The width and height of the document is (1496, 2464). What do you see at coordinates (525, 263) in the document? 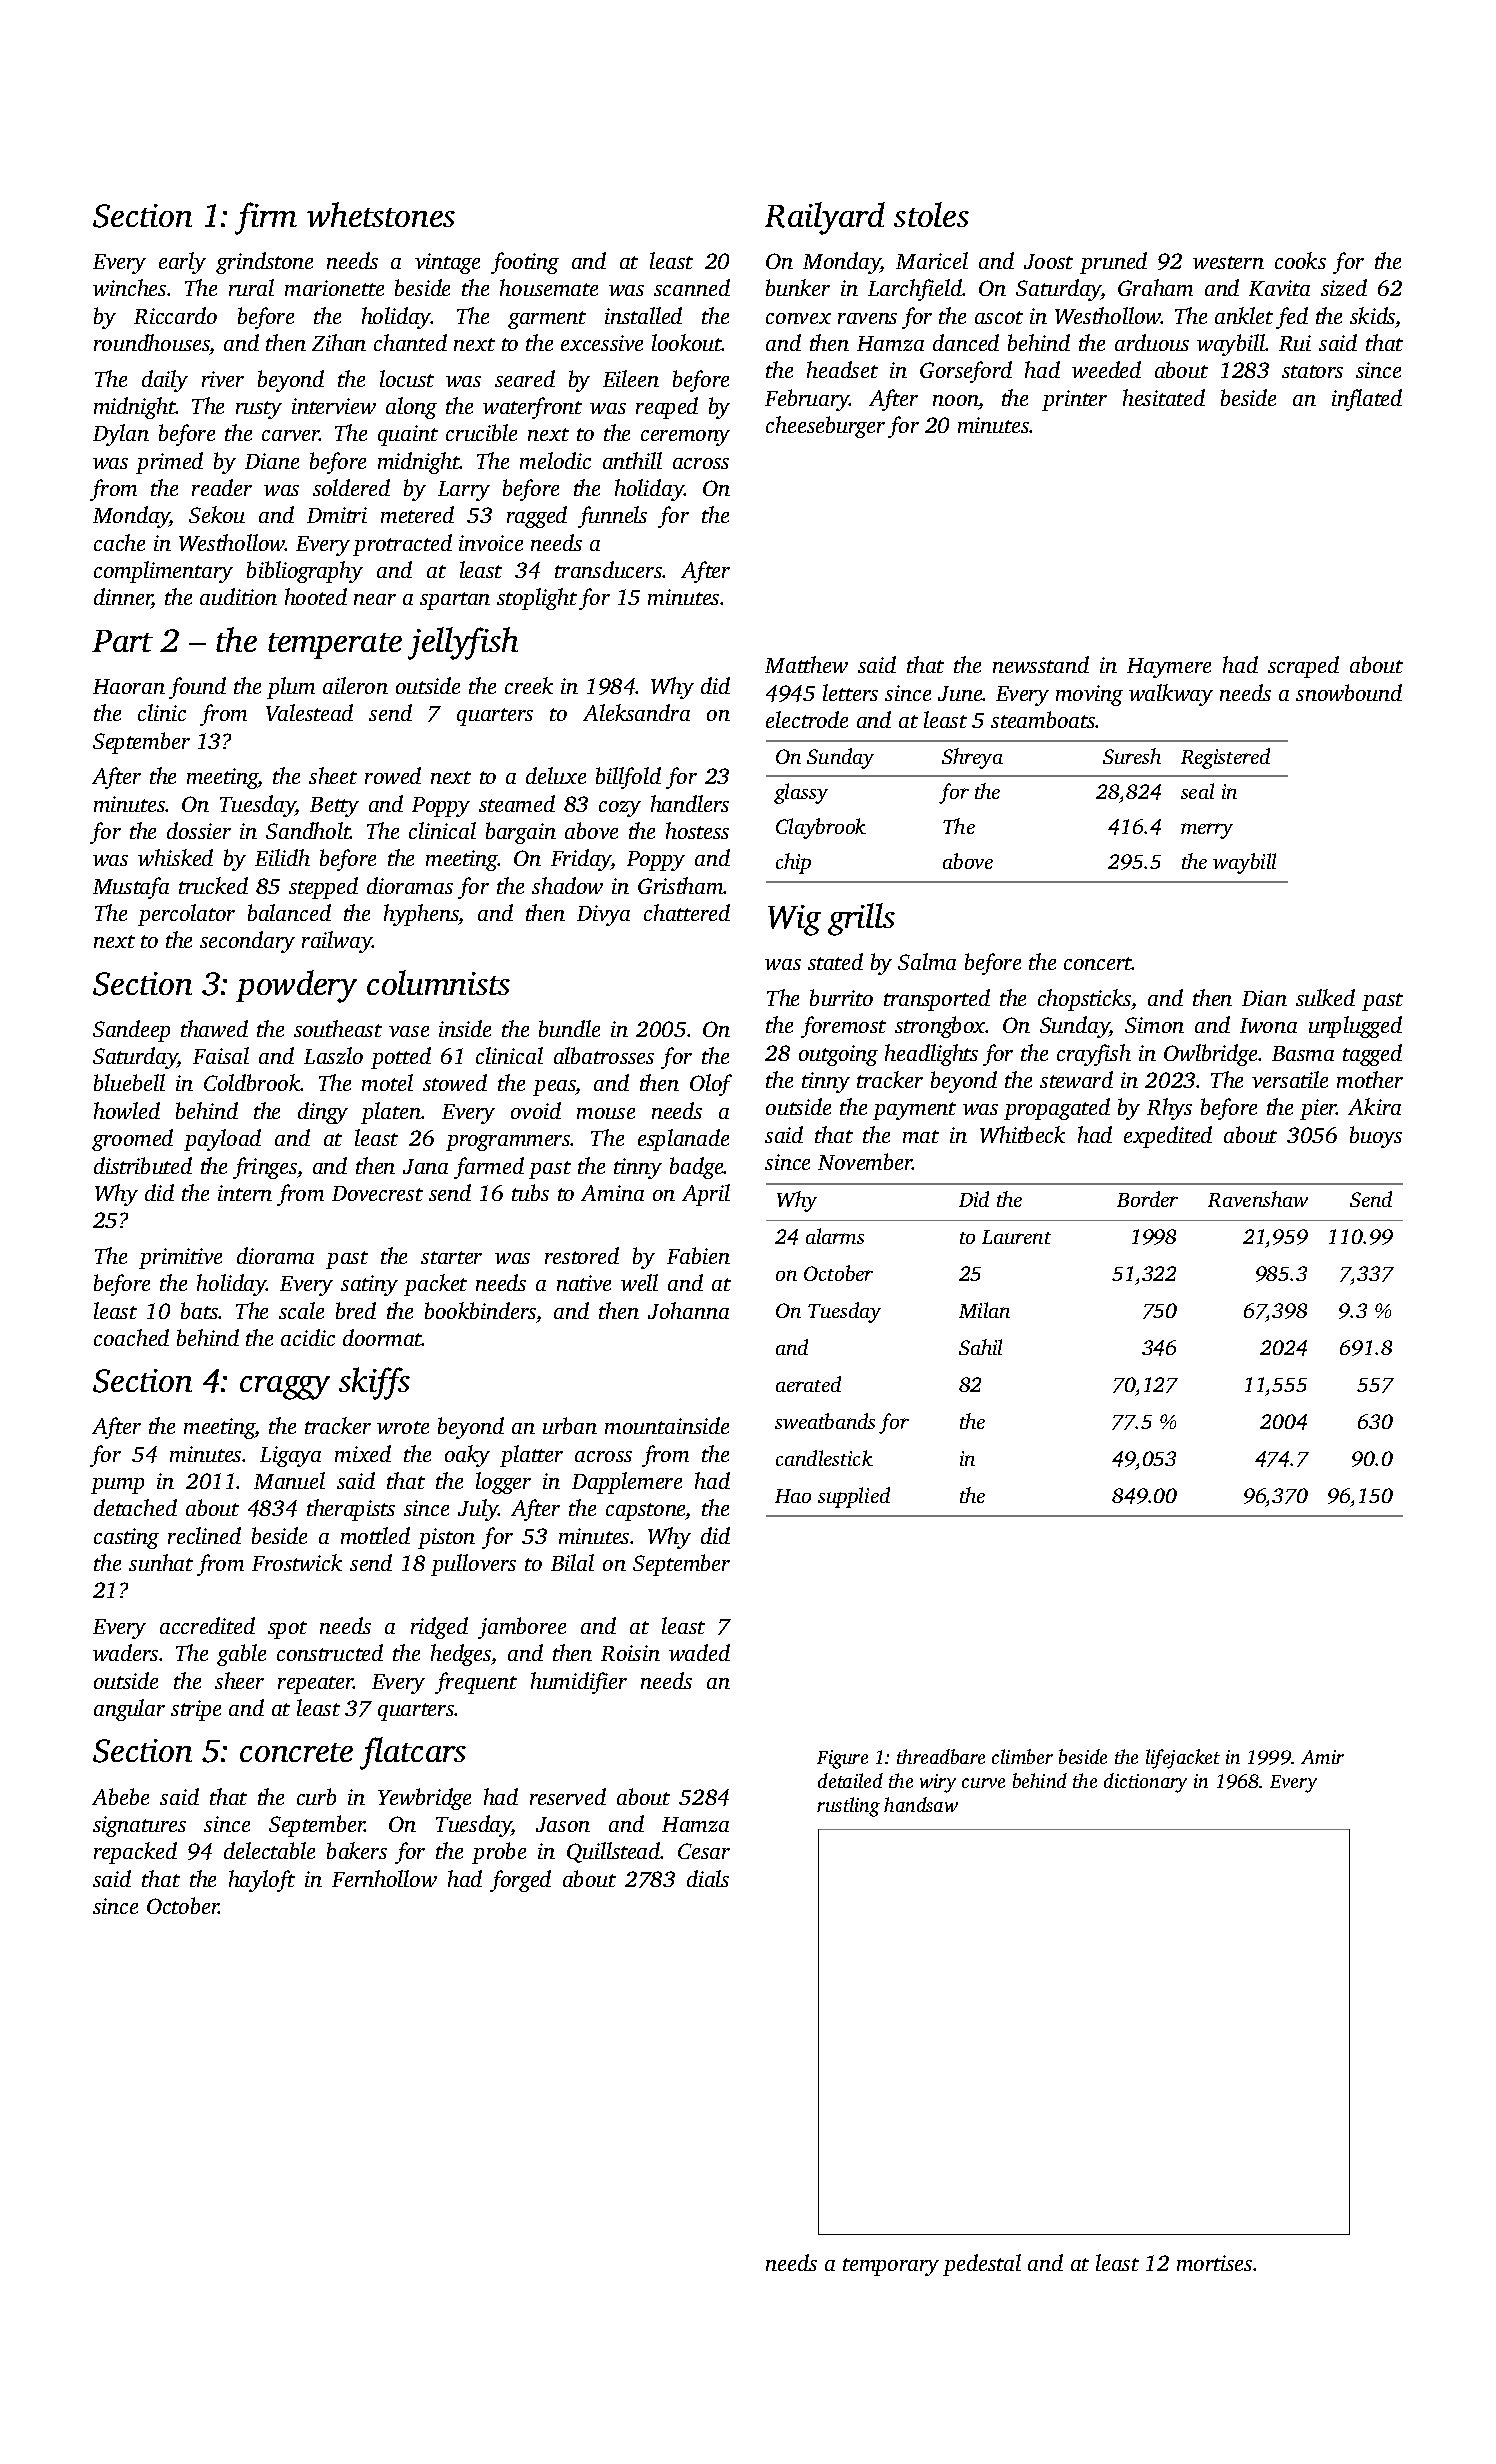
I see `footing` at bounding box center [525, 263].
